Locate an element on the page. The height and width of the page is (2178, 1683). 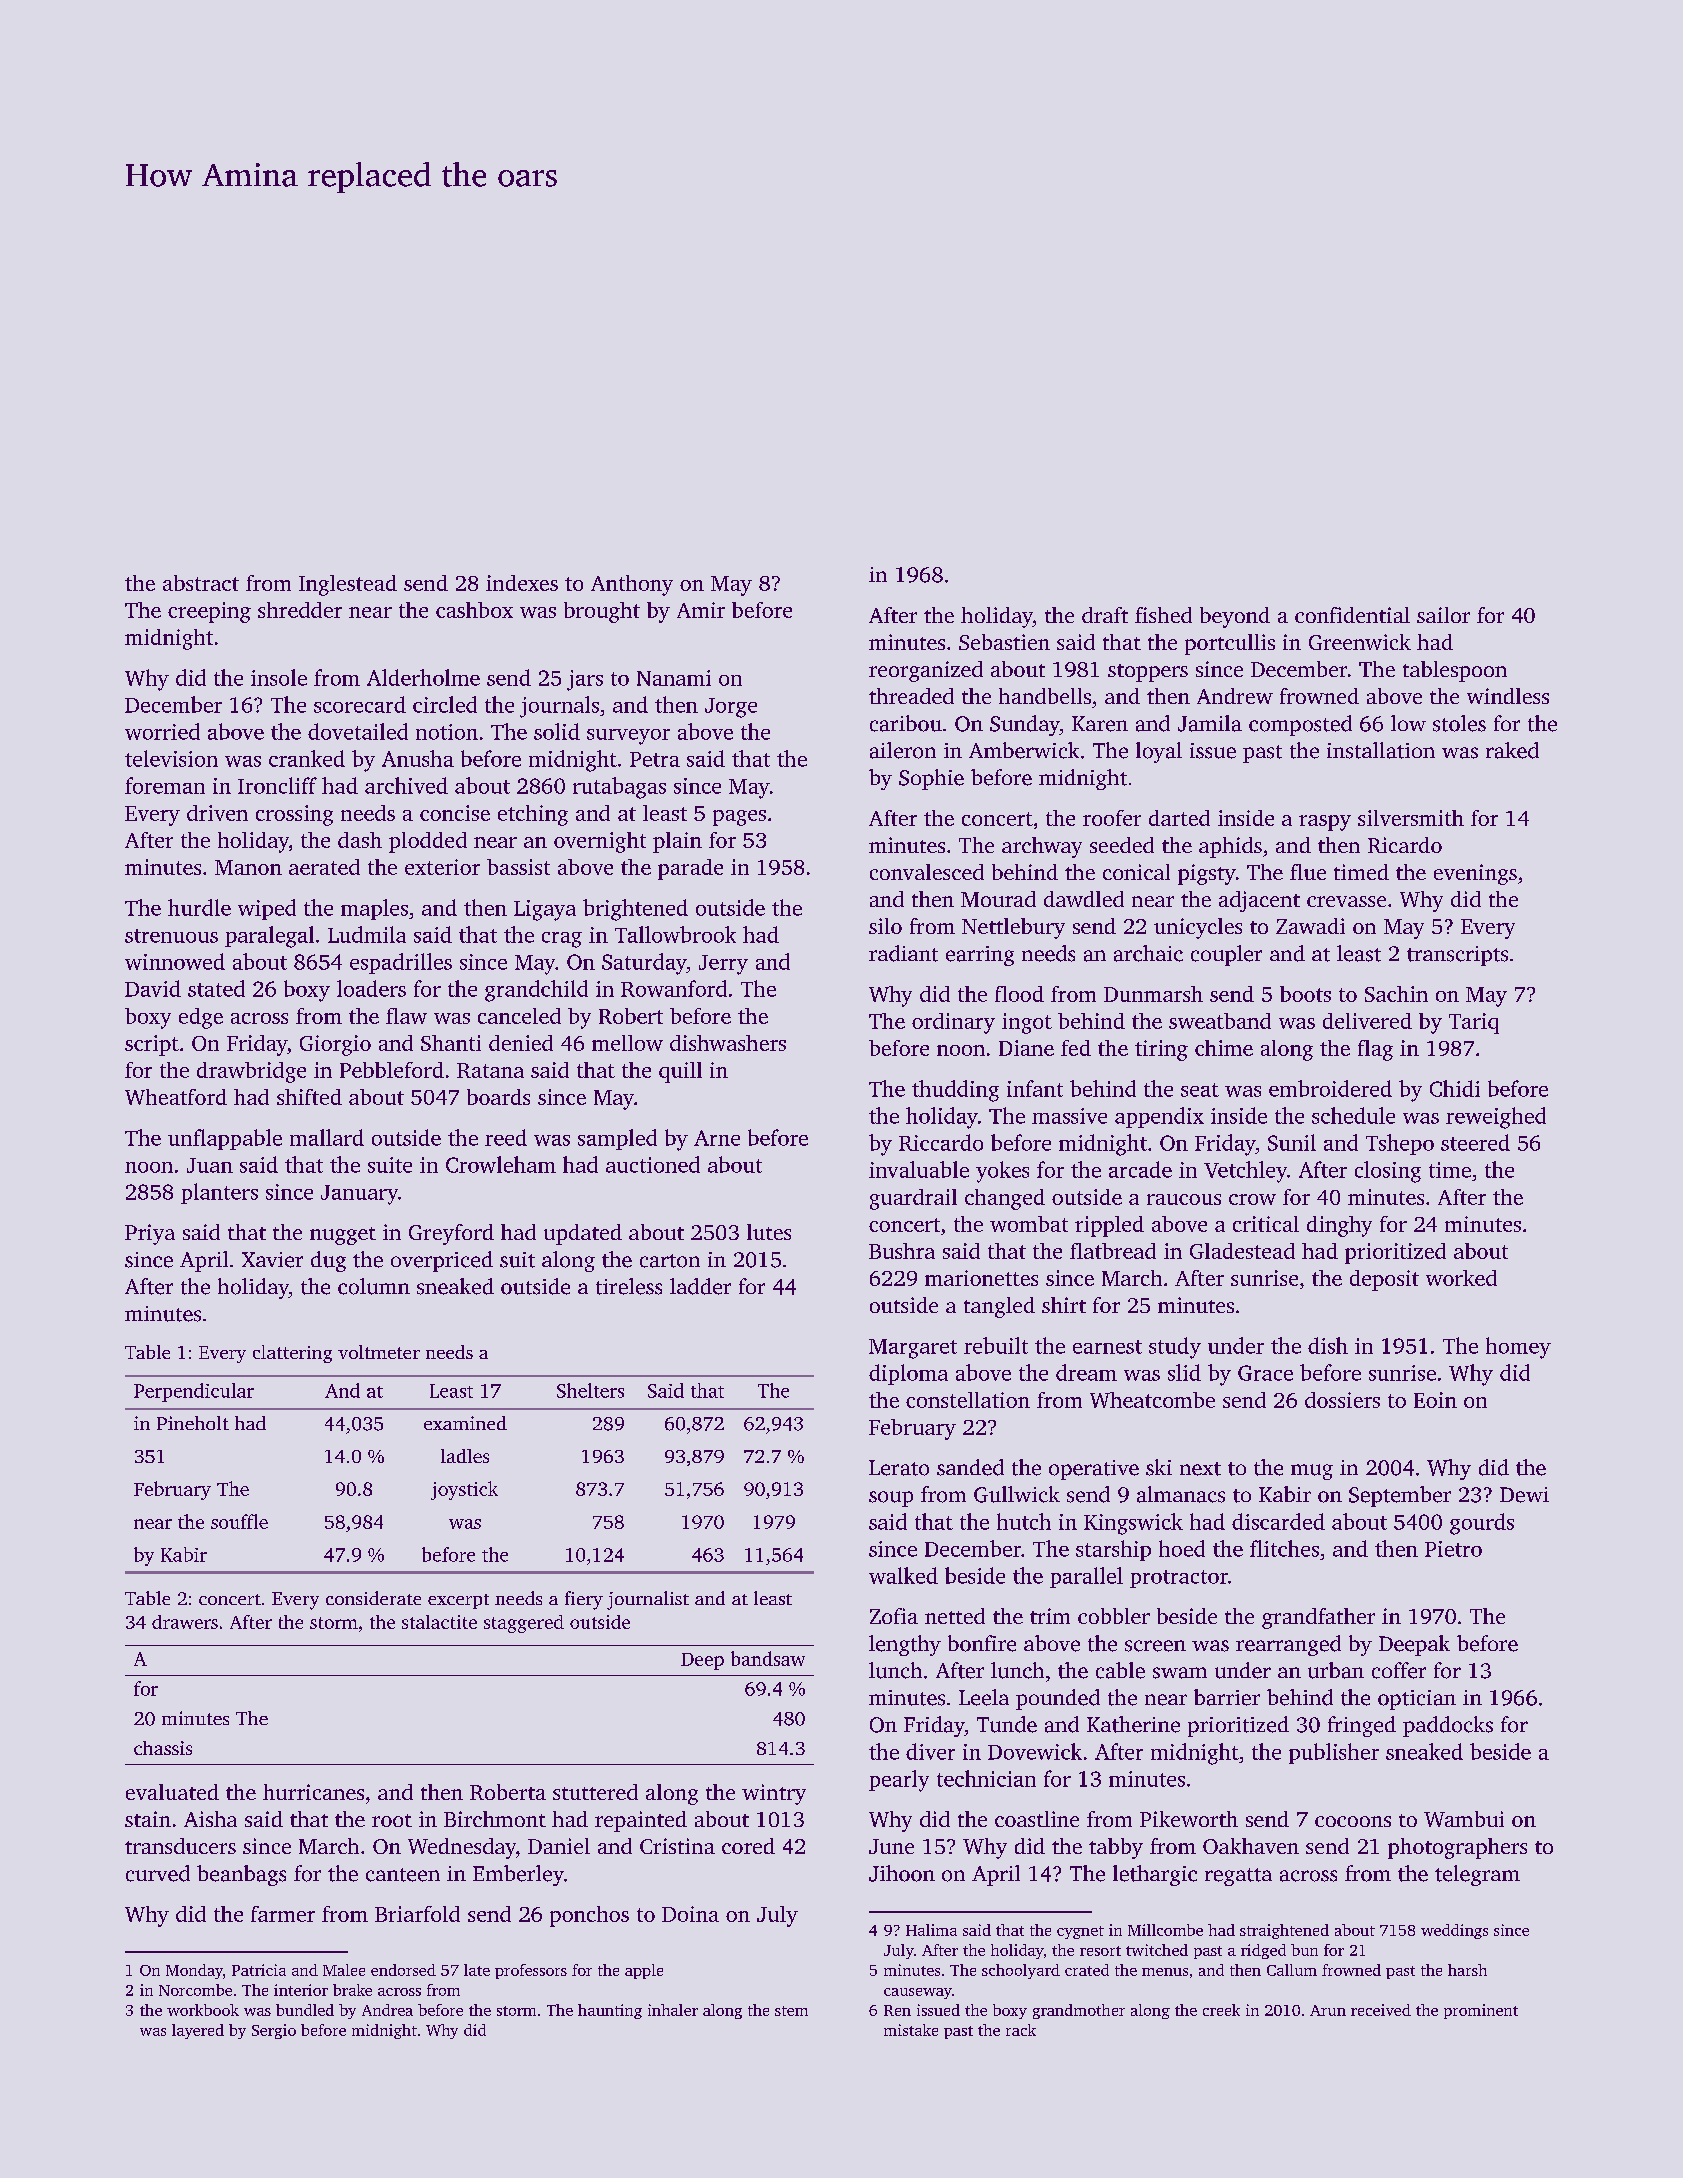
harsh is located at coordinates (1467, 1970).
